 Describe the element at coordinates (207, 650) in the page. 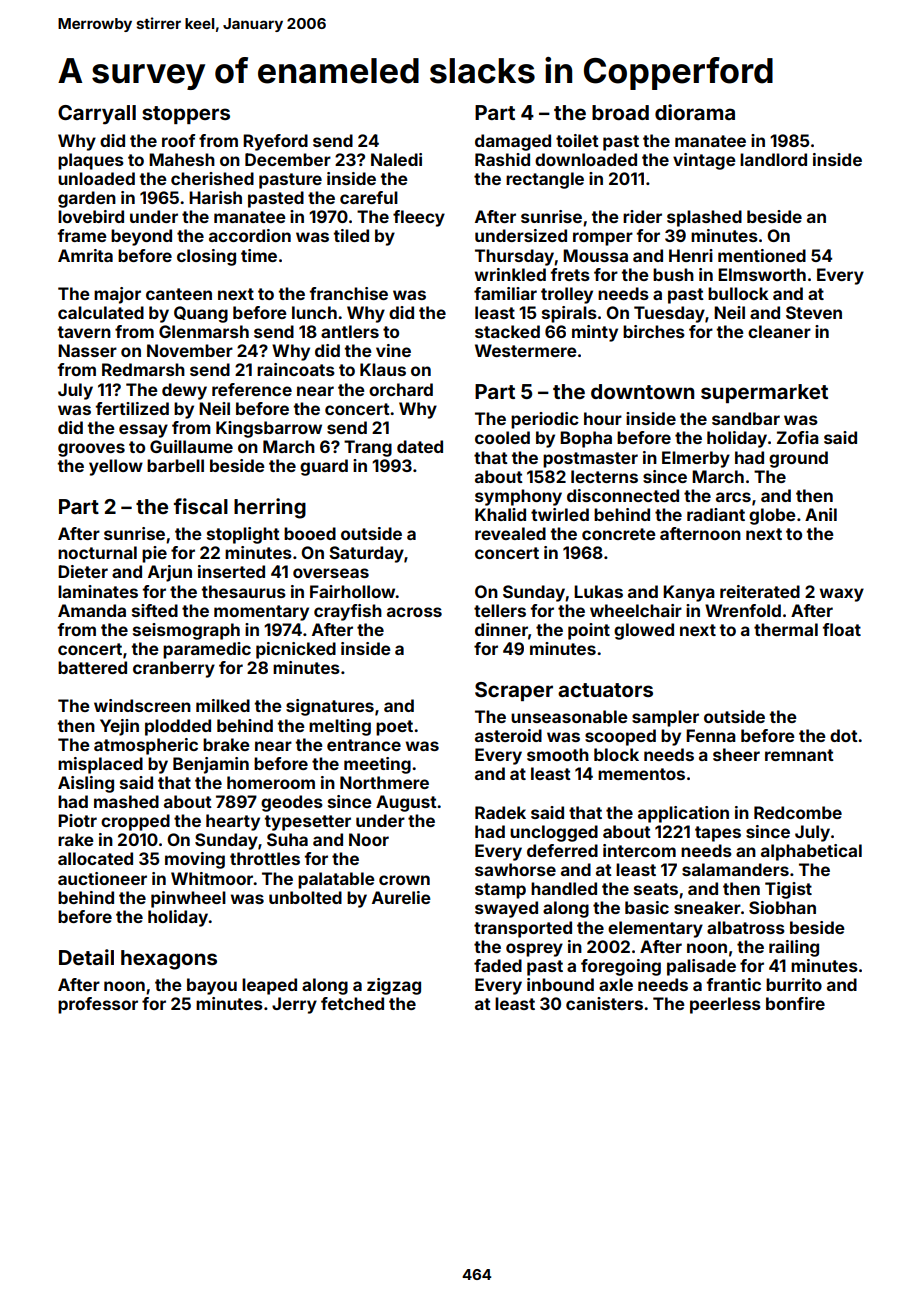

I see `paramedic` at that location.
